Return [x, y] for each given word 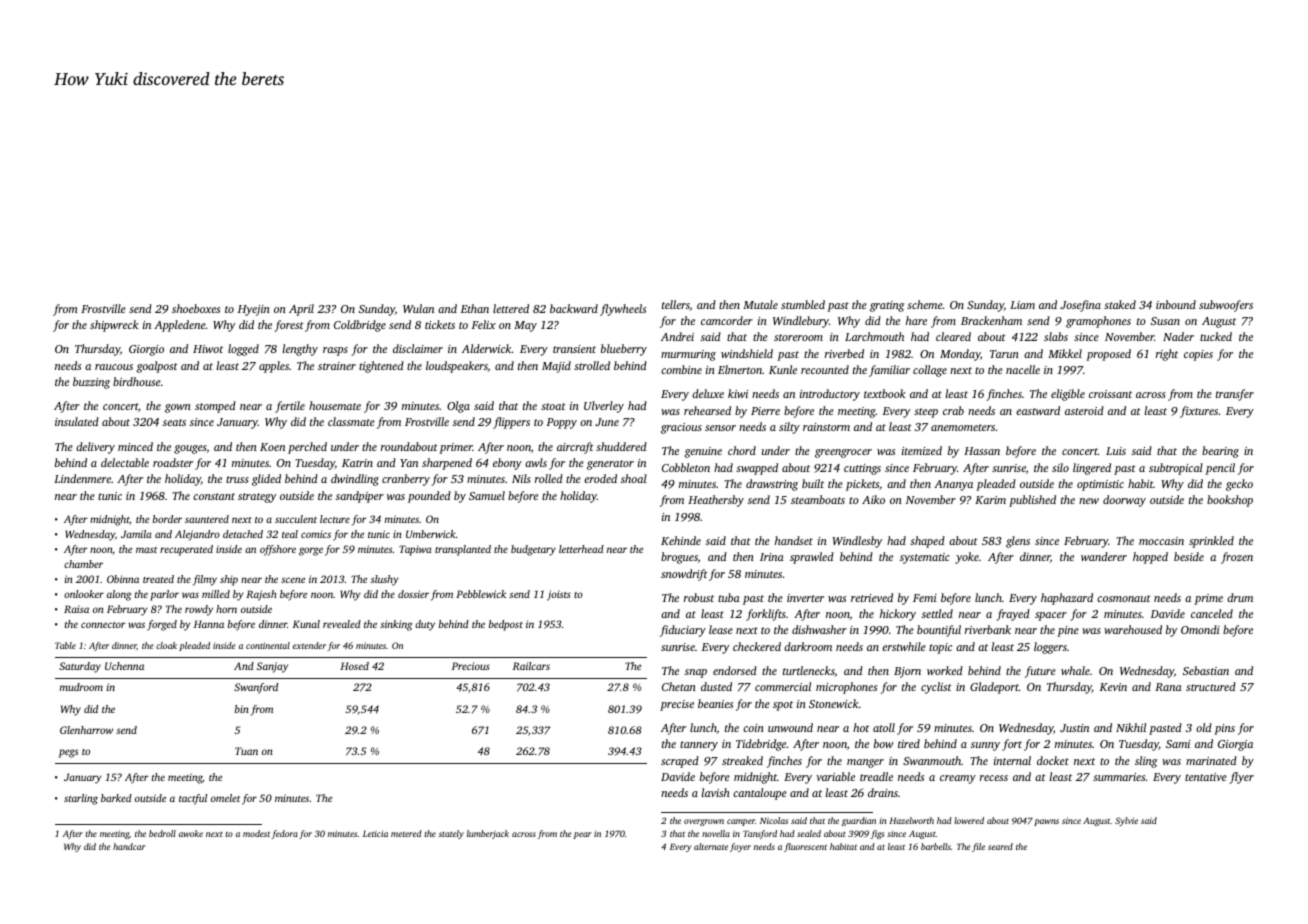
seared [1000, 846]
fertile [290, 407]
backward [574, 308]
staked [1120, 304]
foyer [740, 847]
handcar [129, 846]
